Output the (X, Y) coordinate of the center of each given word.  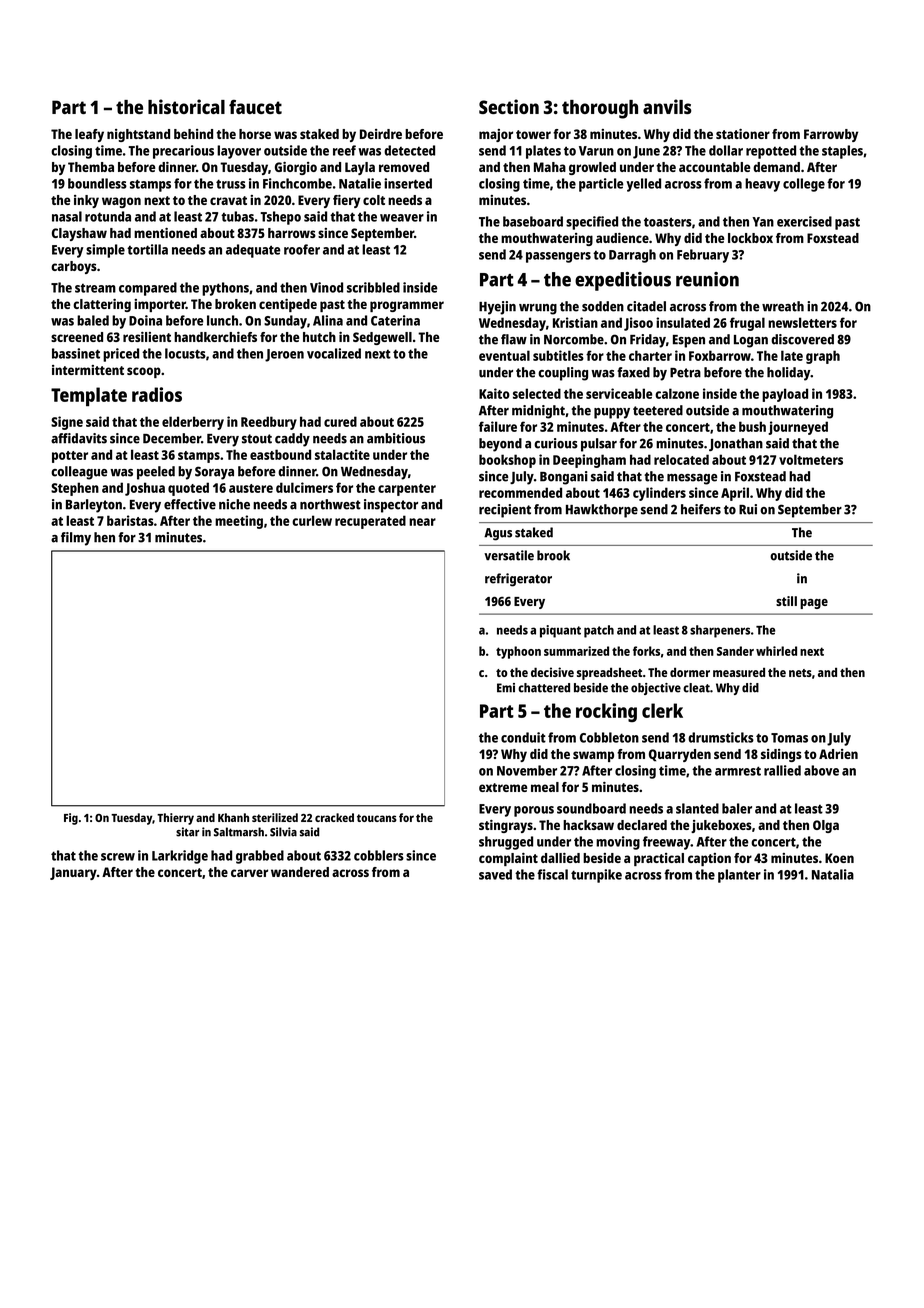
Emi (506, 688)
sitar (187, 832)
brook (553, 555)
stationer (743, 134)
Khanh (233, 817)
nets (800, 673)
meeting (239, 522)
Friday (648, 341)
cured (340, 421)
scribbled (373, 287)
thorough (600, 109)
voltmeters (811, 459)
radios (157, 394)
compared (148, 289)
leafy (89, 135)
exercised (804, 221)
